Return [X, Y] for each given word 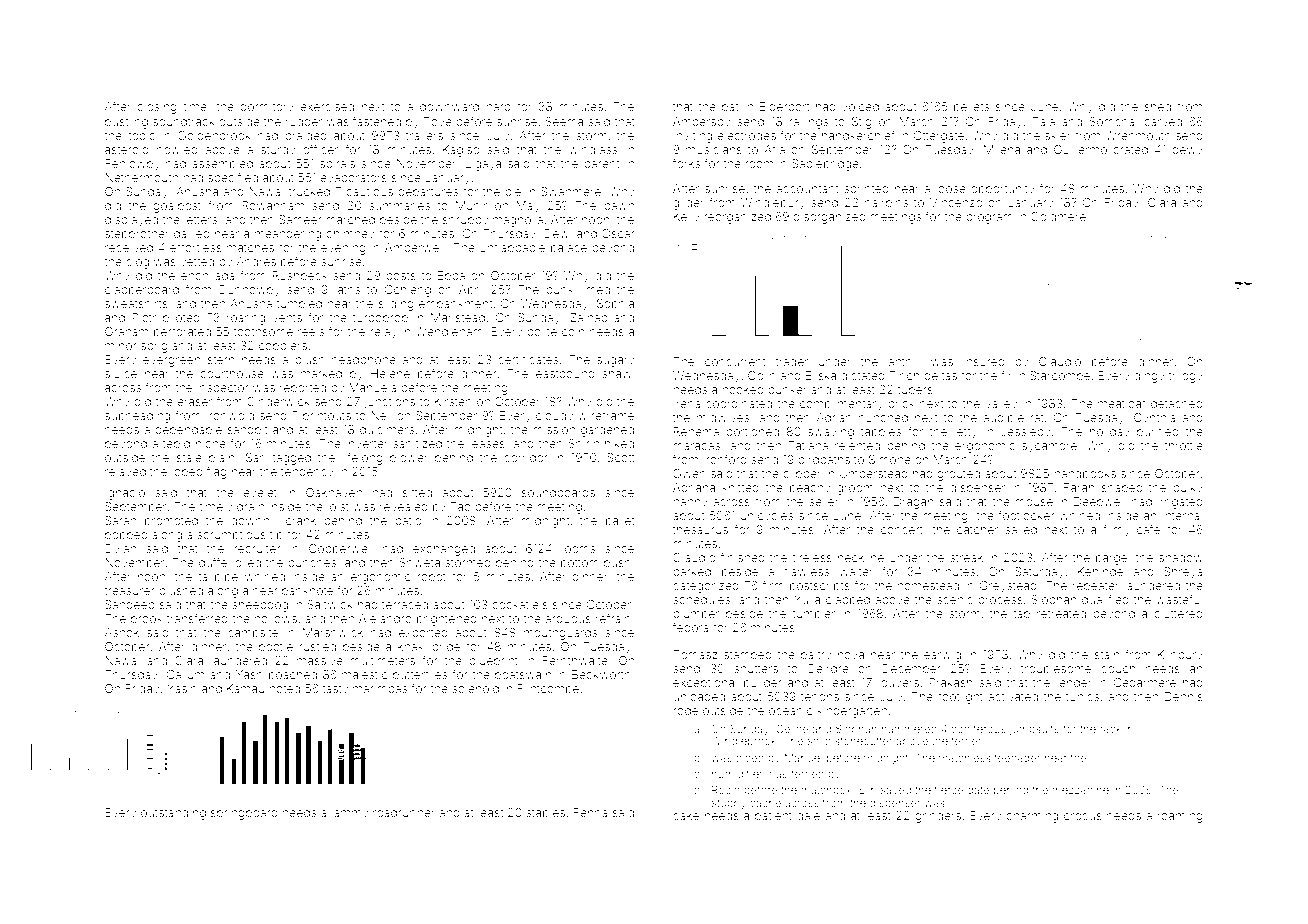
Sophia [615, 305]
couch [1118, 668]
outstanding [173, 814]
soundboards [558, 492]
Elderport [785, 107]
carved [1163, 121]
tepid [176, 445]
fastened [377, 121]
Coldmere [1058, 216]
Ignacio [125, 494]
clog [137, 263]
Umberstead [874, 473]
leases [487, 443]
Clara [189, 660]
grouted [958, 475]
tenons [820, 697]
